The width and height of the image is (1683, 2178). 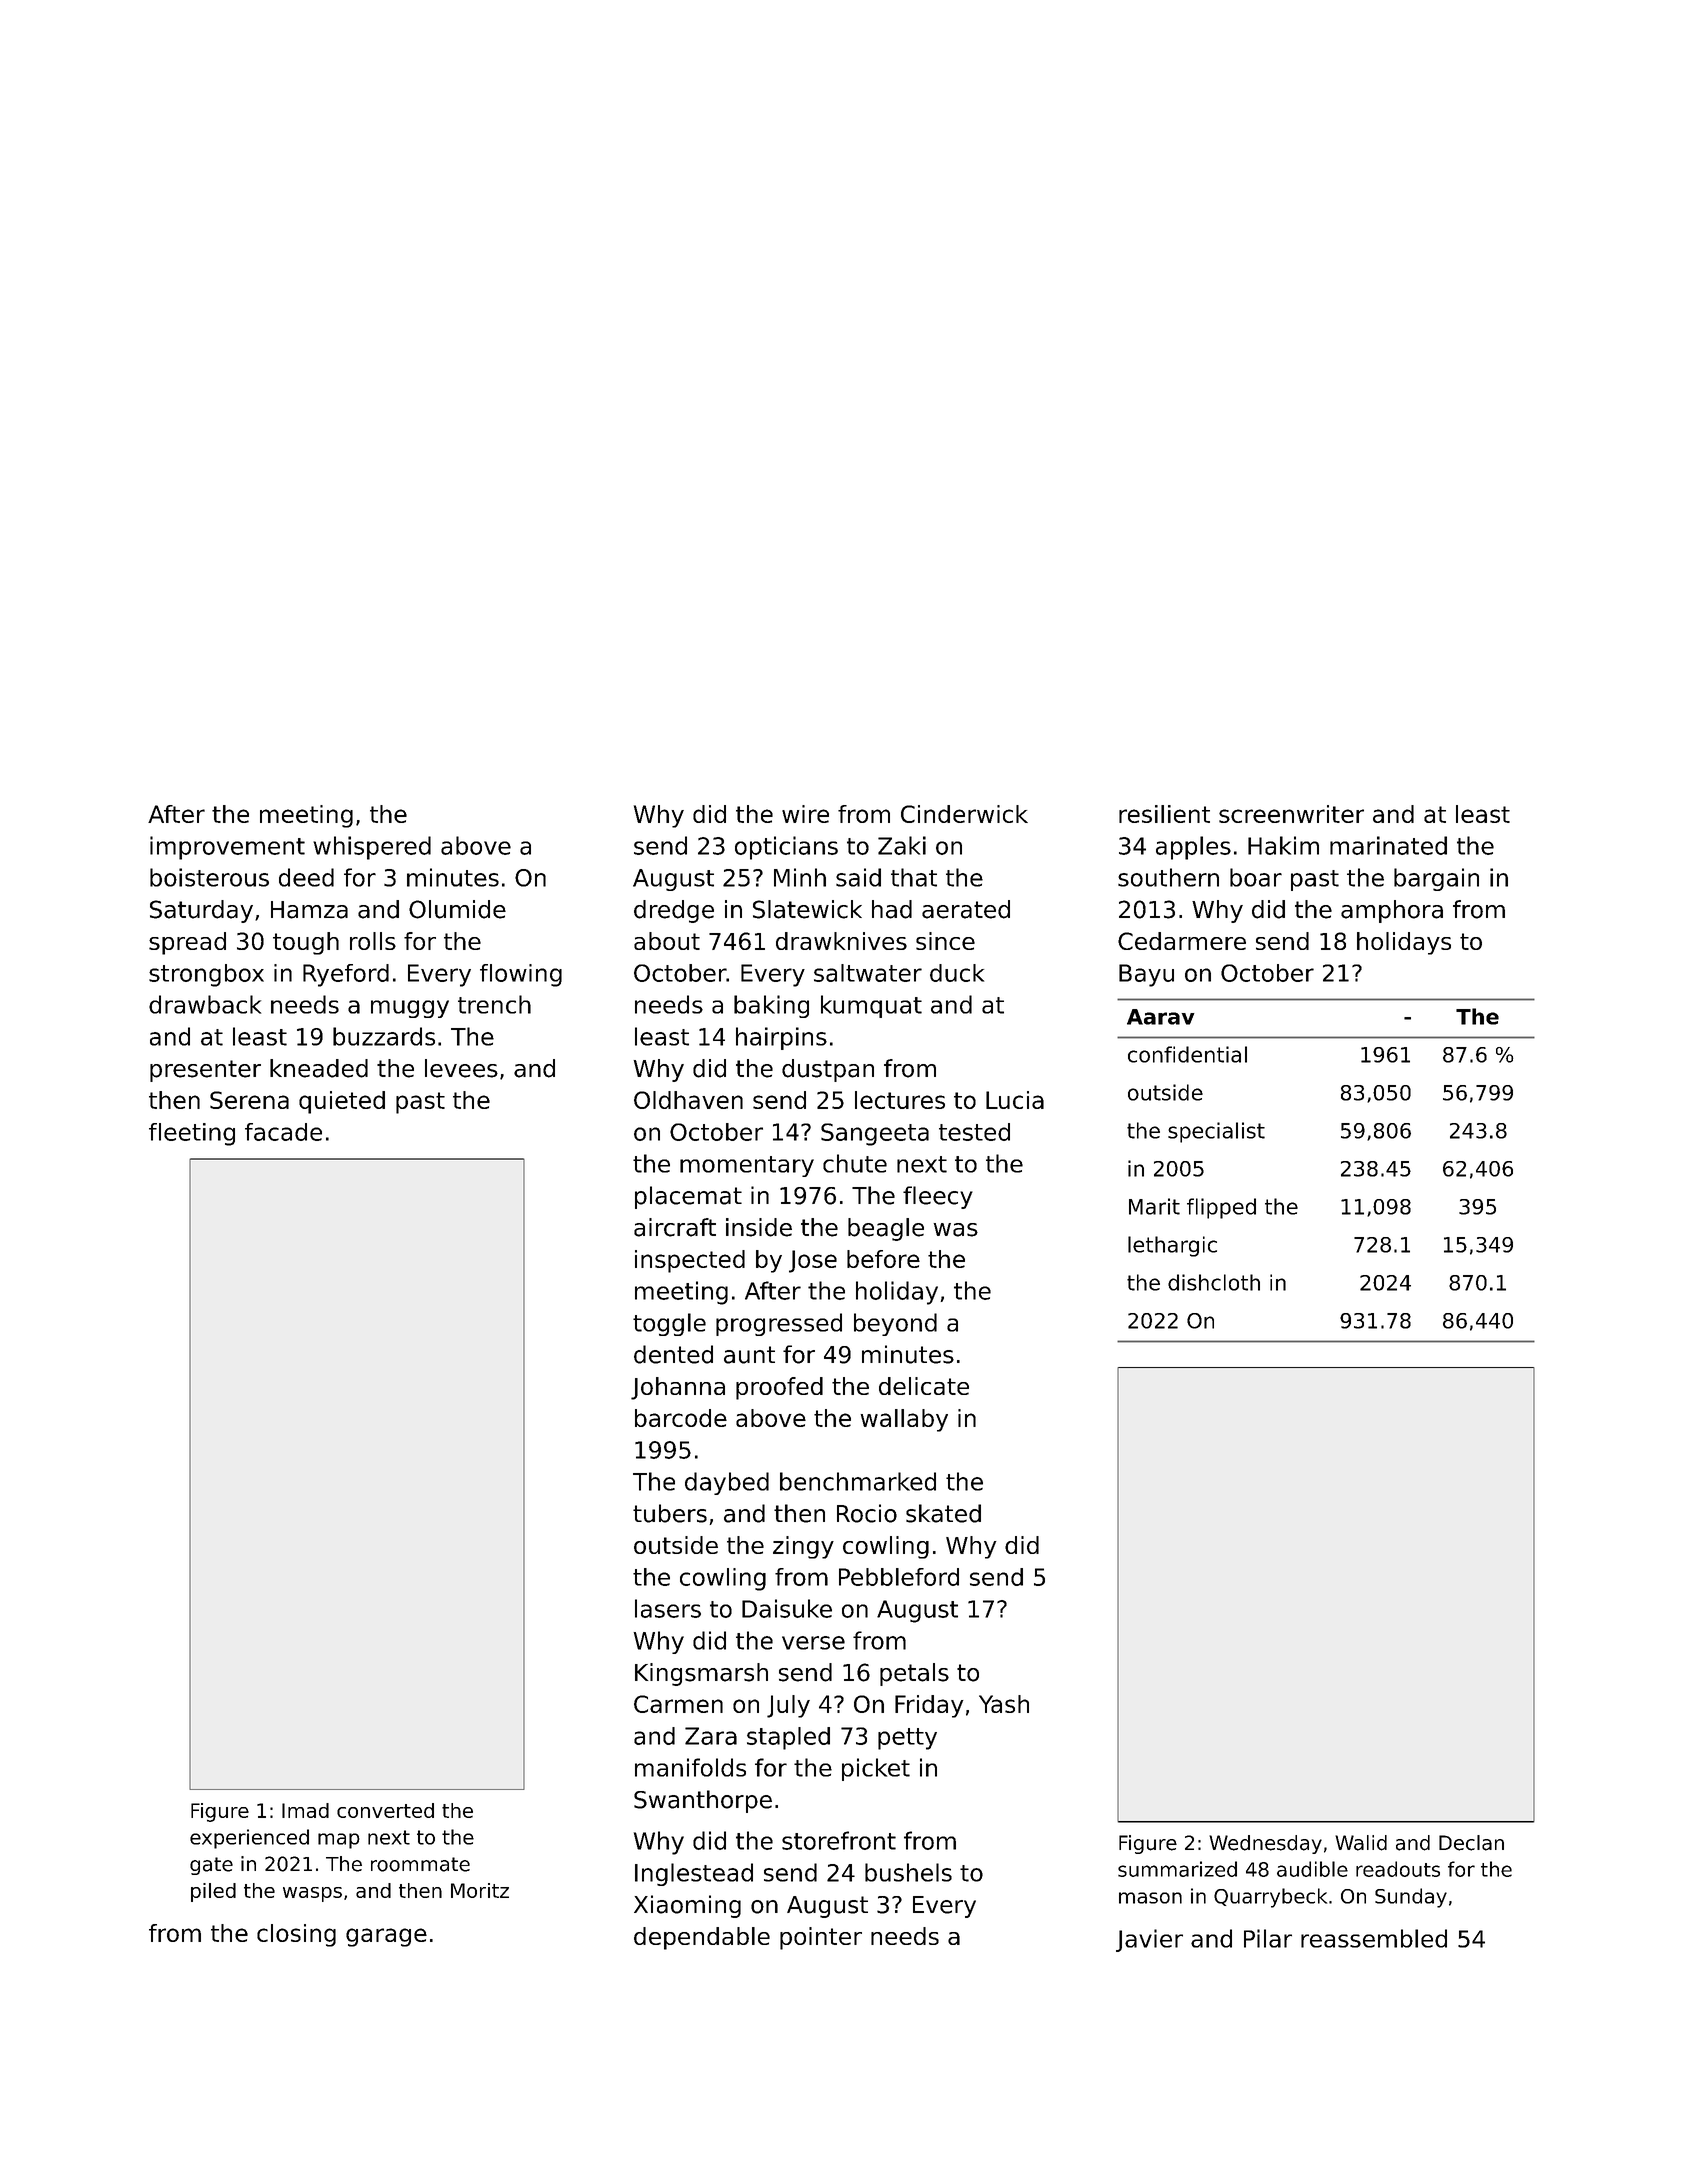 I want to click on lasers, so click(x=668, y=1608).
